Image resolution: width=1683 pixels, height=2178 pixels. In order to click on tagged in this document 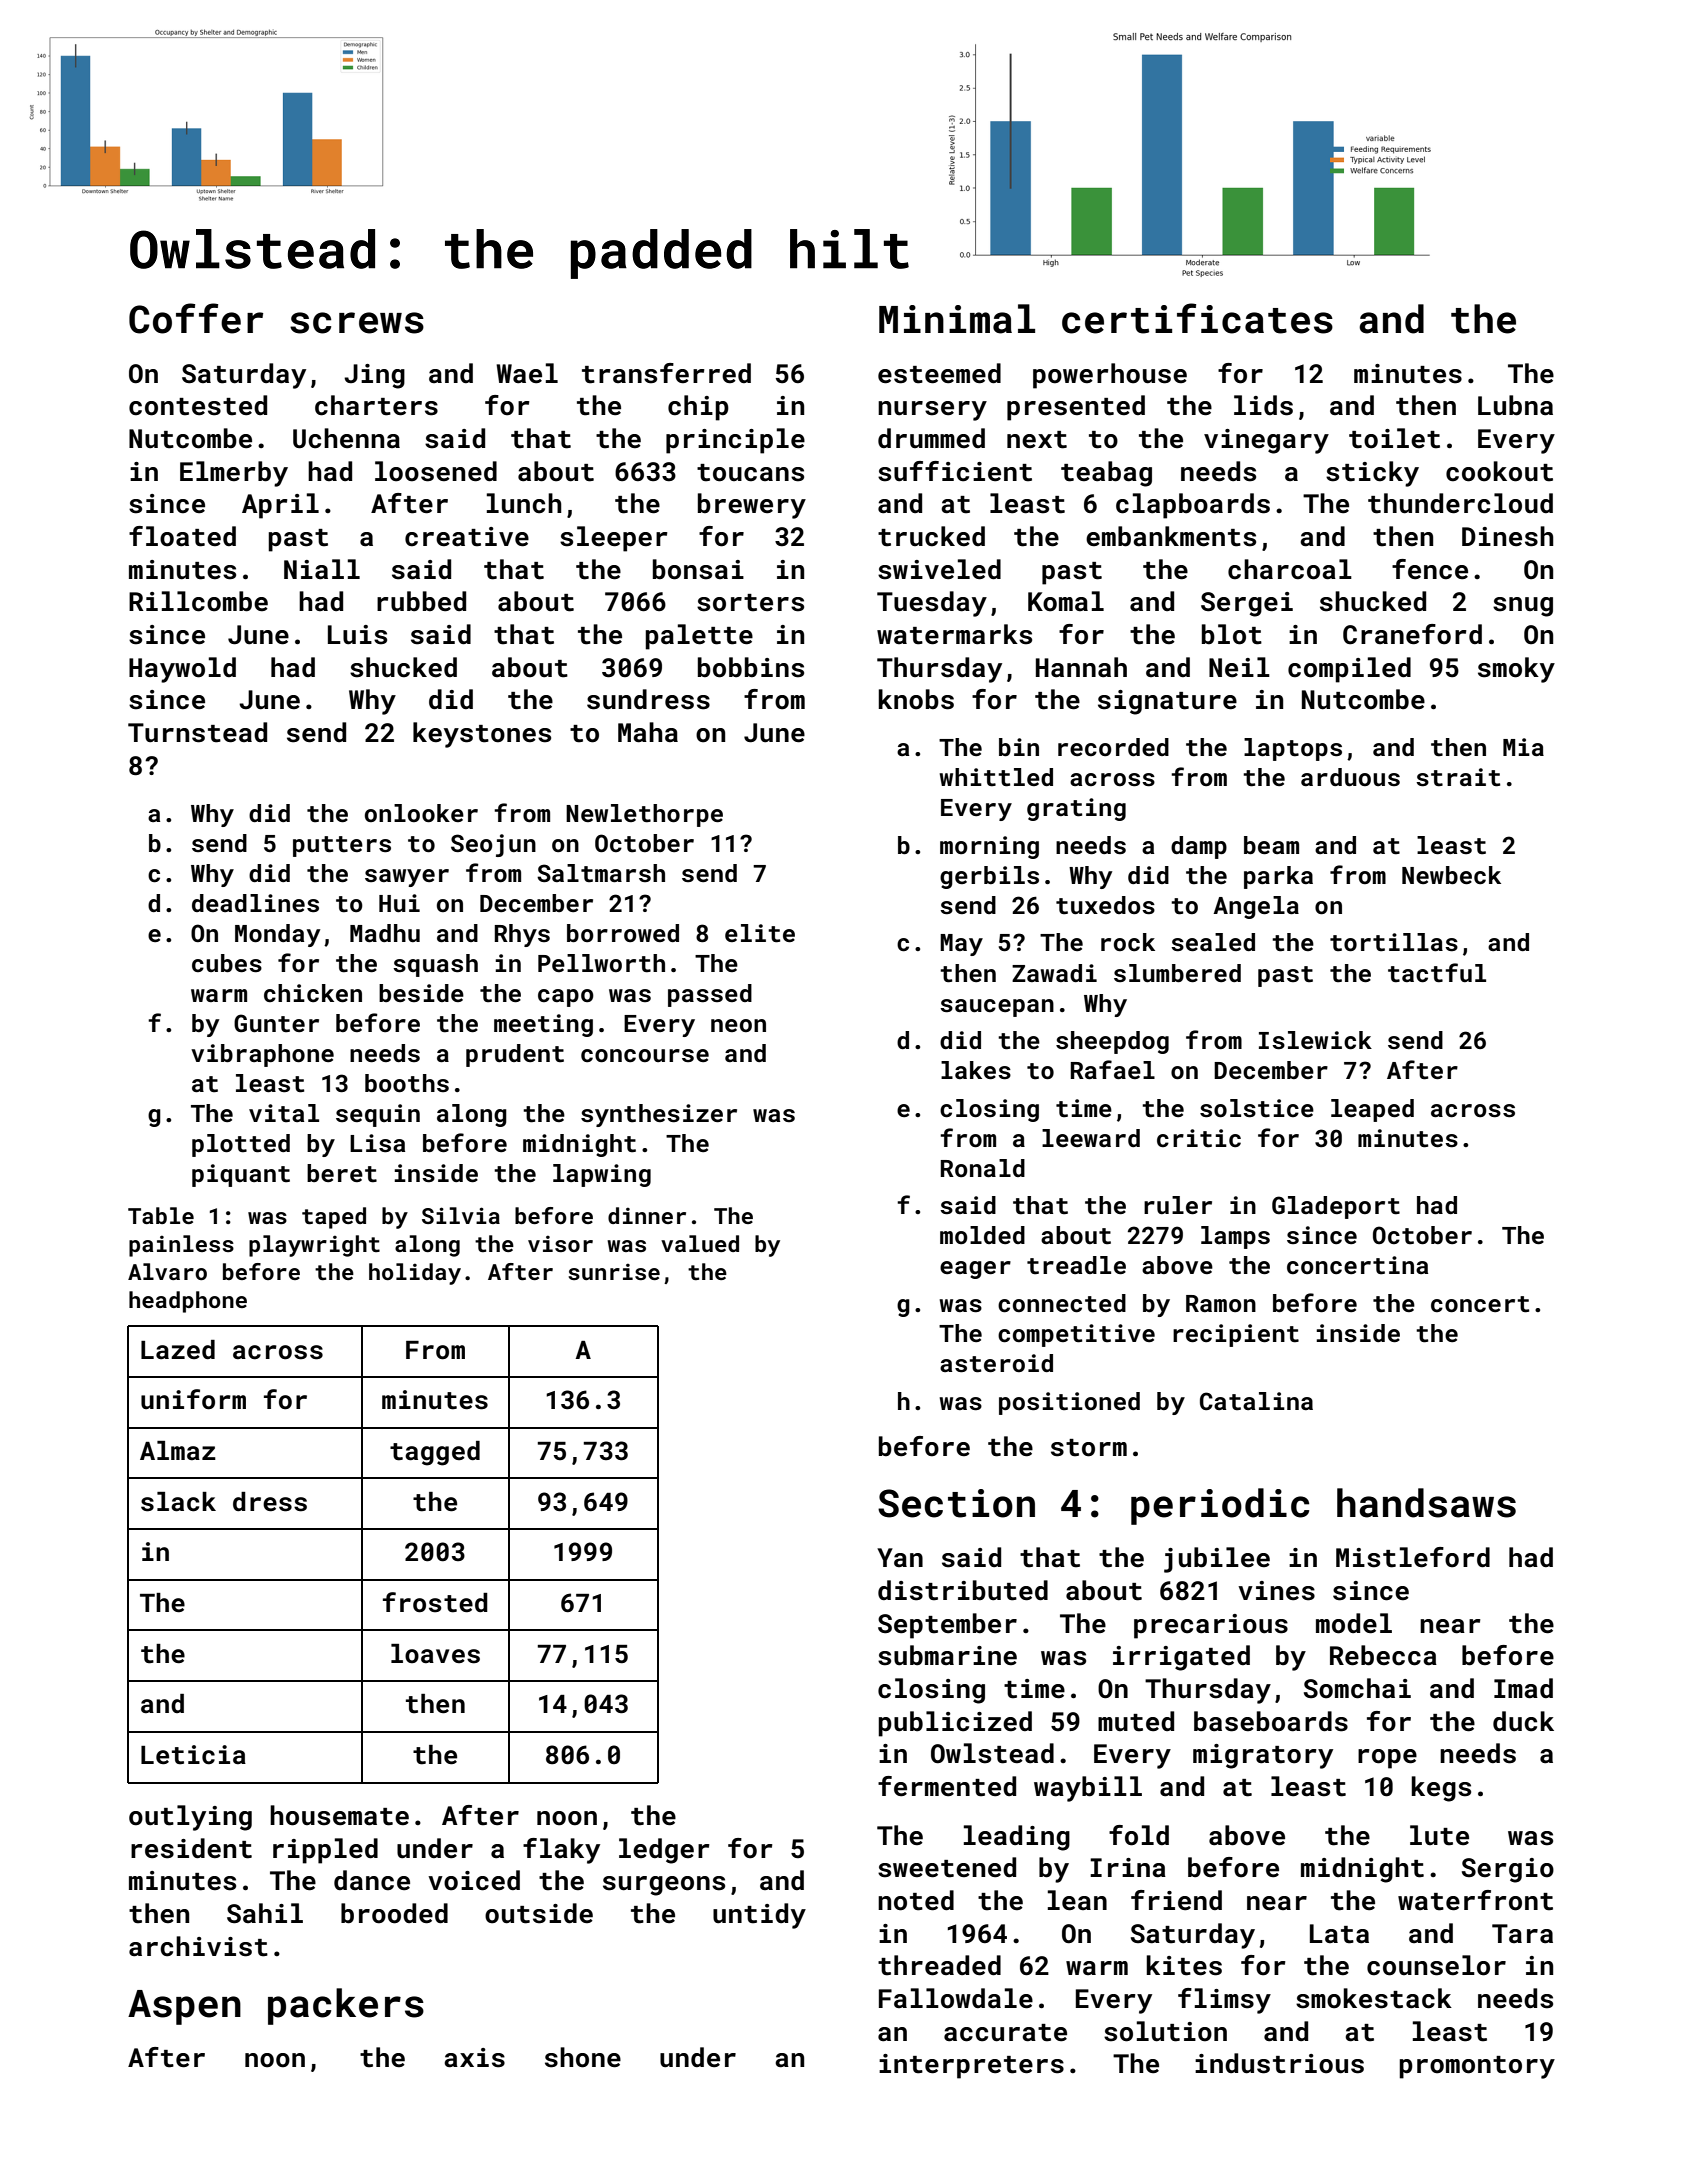, I will do `click(435, 1453)`.
